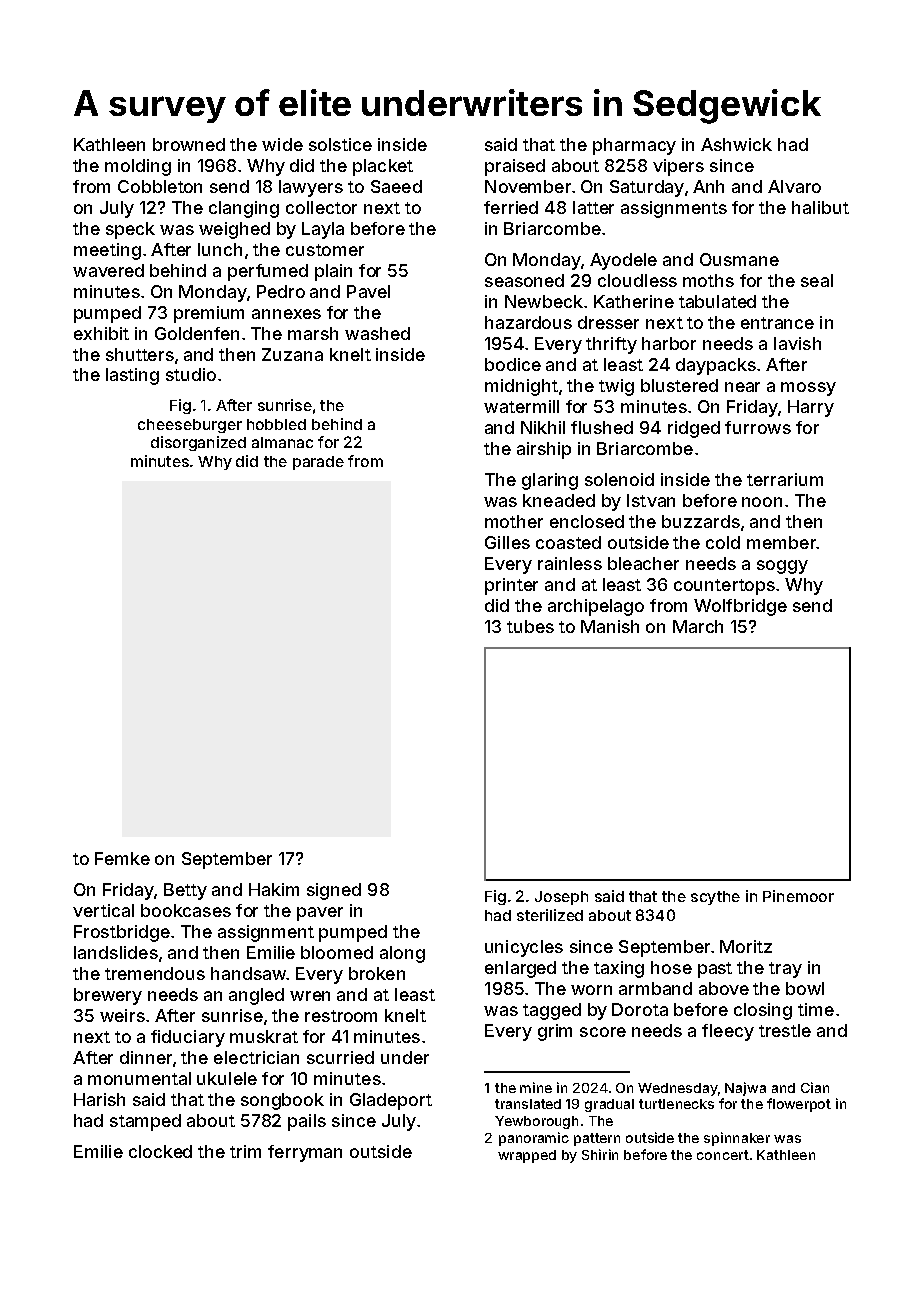 The image size is (924, 1311). What do you see at coordinates (698, 626) in the screenshot?
I see `March` at bounding box center [698, 626].
